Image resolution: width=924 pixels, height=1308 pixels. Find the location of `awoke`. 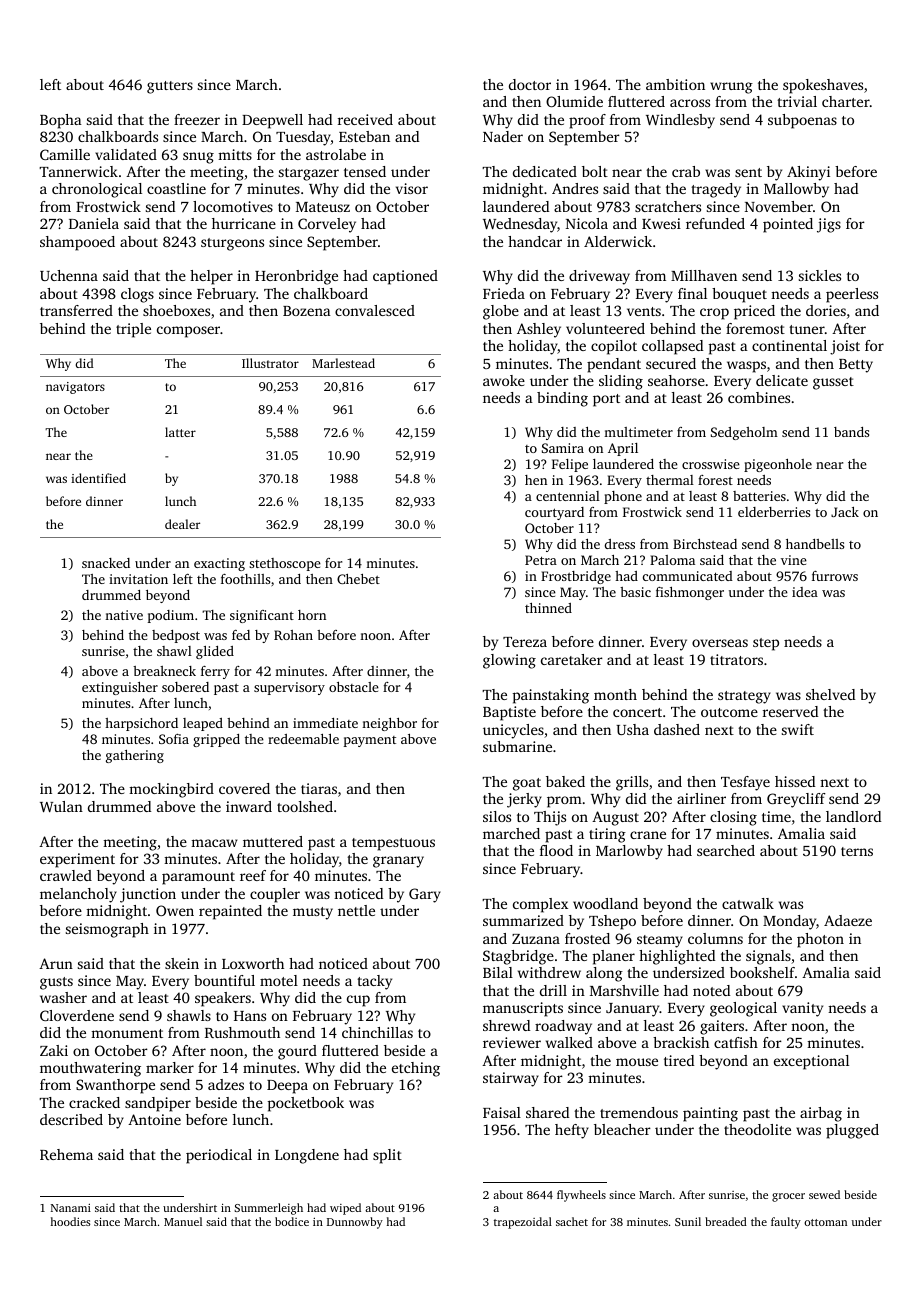

awoke is located at coordinates (504, 380).
